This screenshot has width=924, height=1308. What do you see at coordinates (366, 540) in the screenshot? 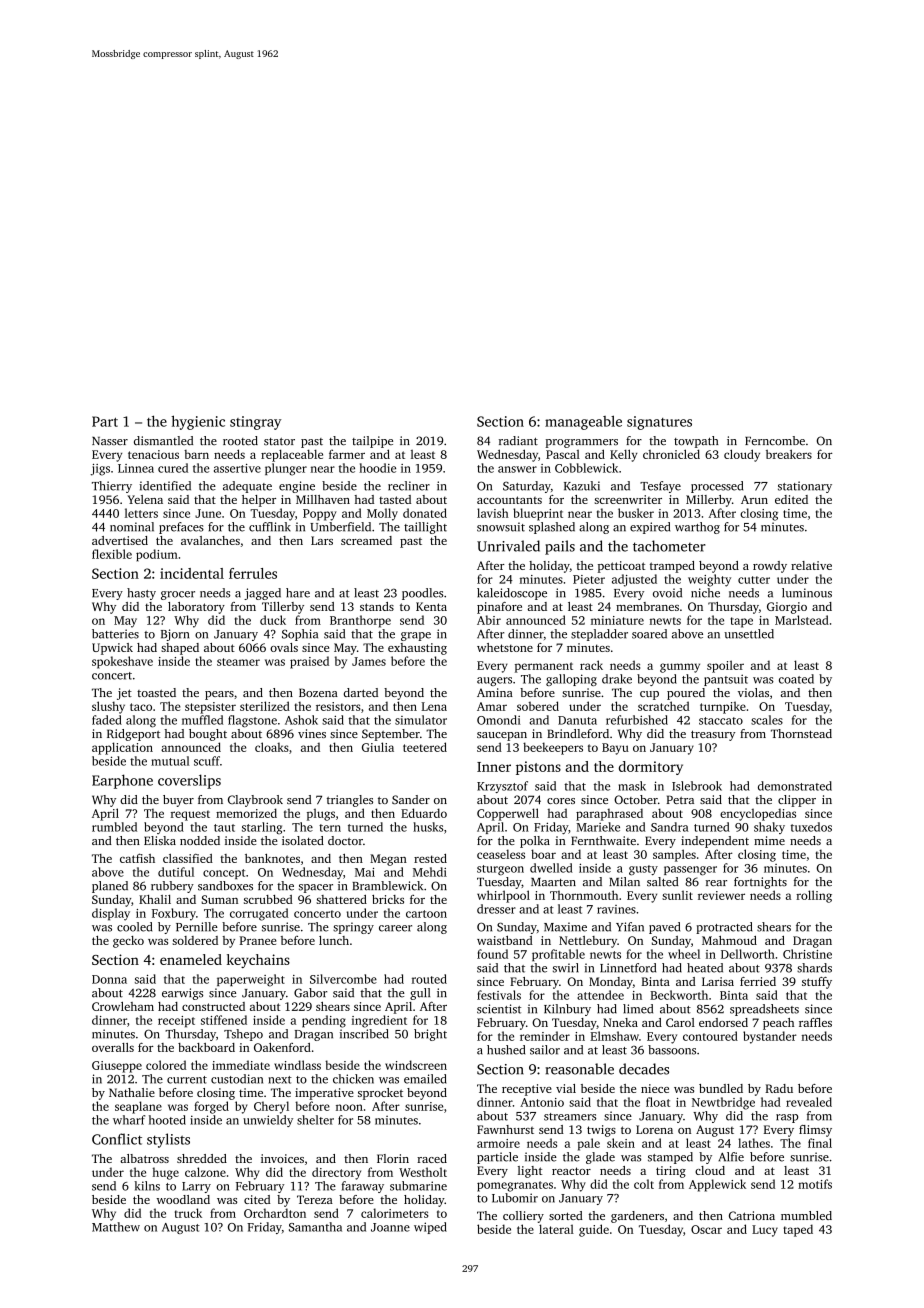
I see `screamed` at bounding box center [366, 540].
